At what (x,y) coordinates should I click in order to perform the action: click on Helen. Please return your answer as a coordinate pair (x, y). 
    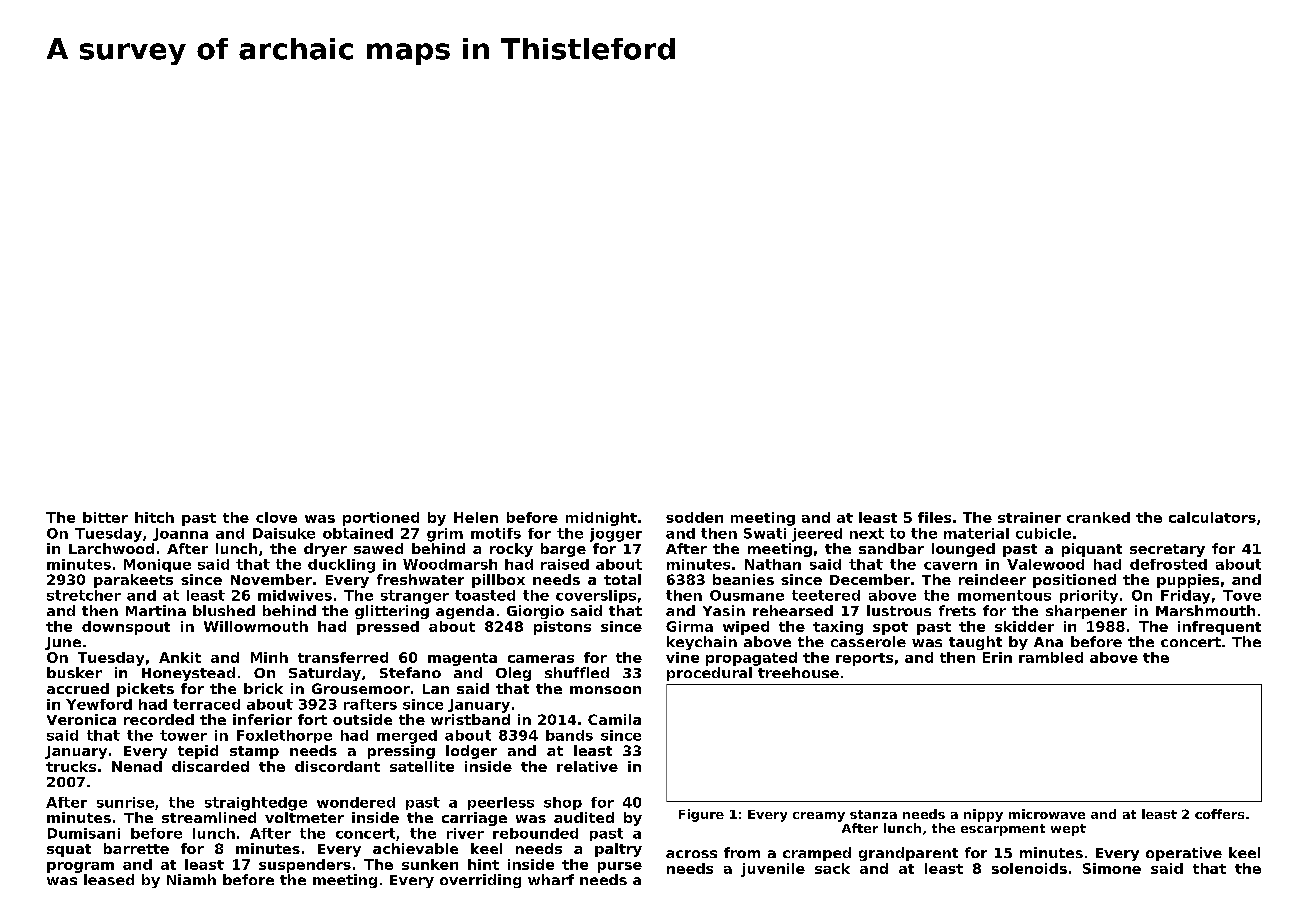
    Looking at the image, I should click on (476, 517).
